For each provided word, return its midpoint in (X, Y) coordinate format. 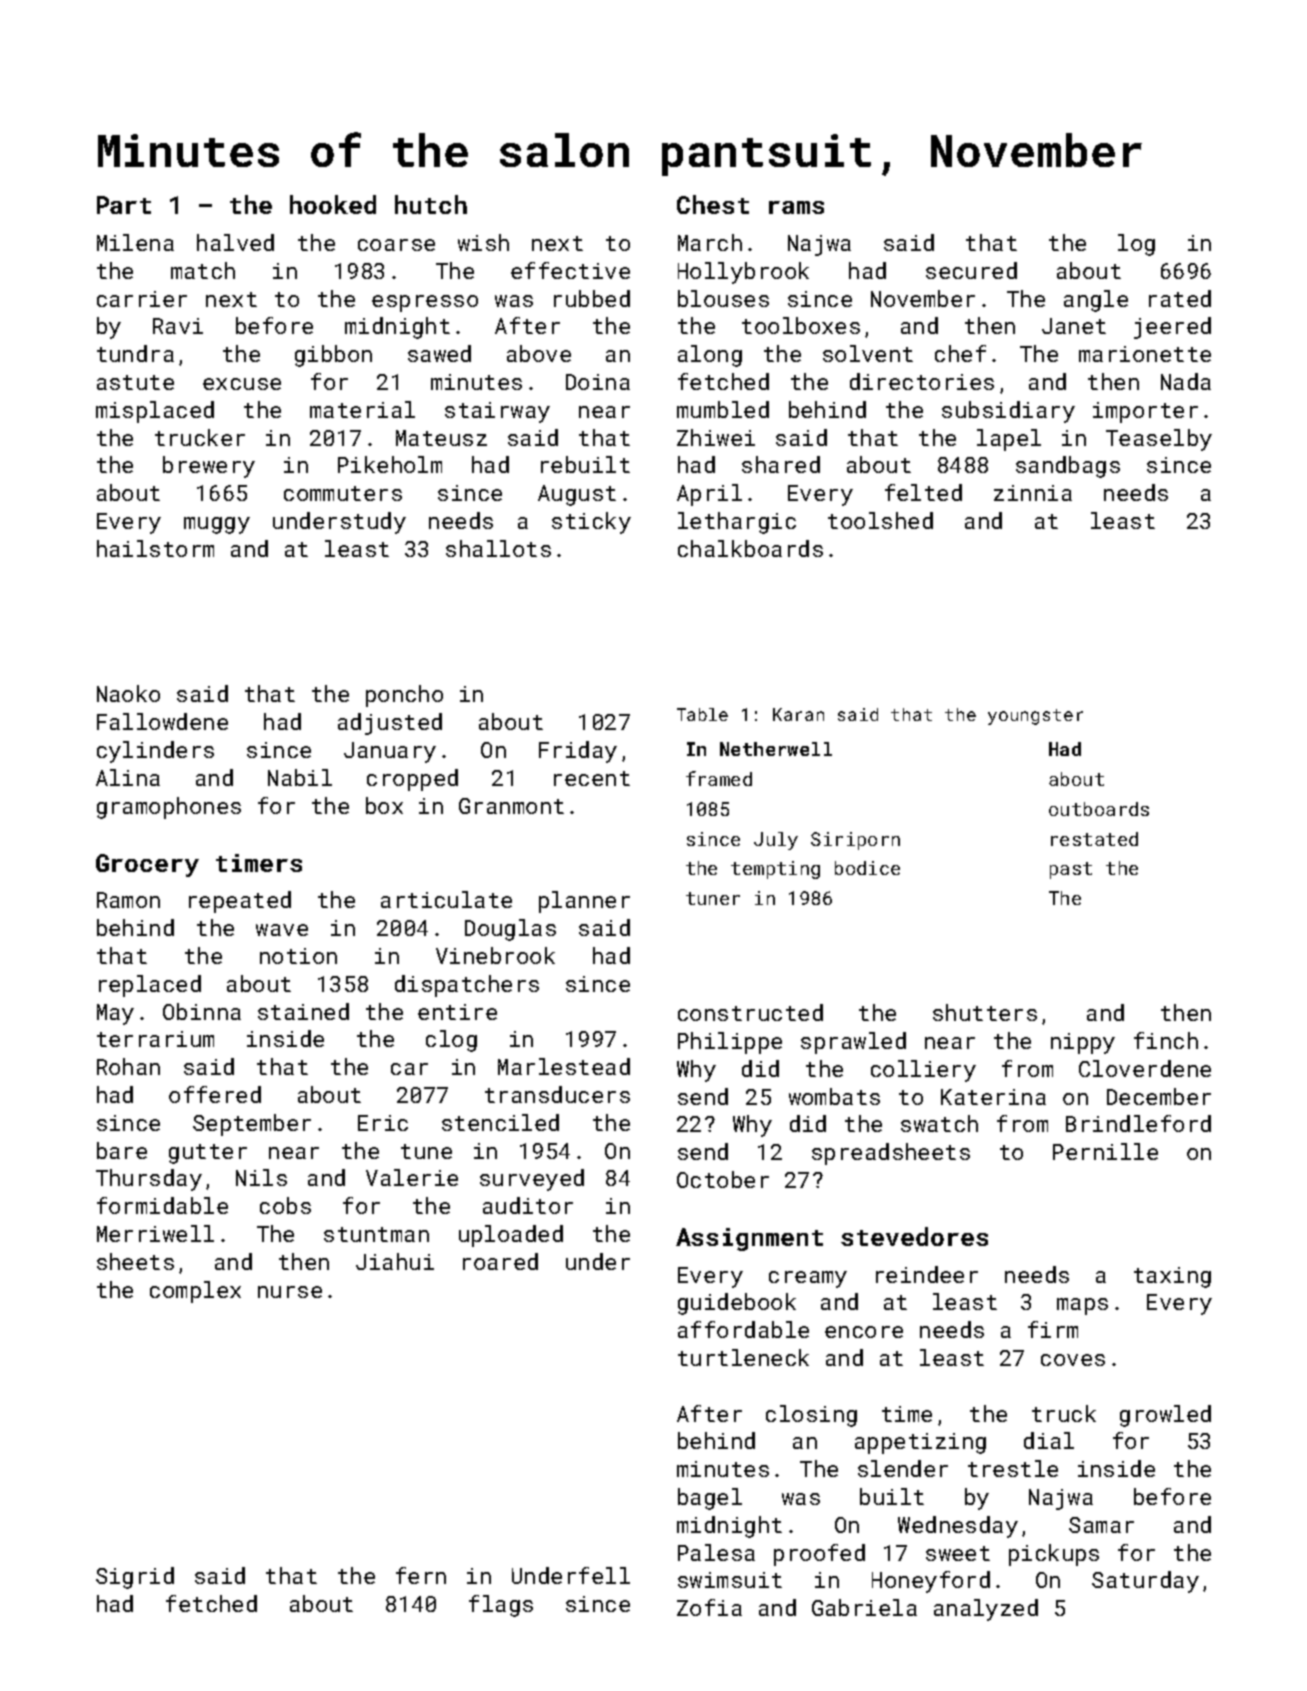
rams (796, 207)
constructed (750, 1012)
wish (483, 242)
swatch (939, 1123)
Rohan (128, 1066)
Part (124, 205)
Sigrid (135, 1578)
